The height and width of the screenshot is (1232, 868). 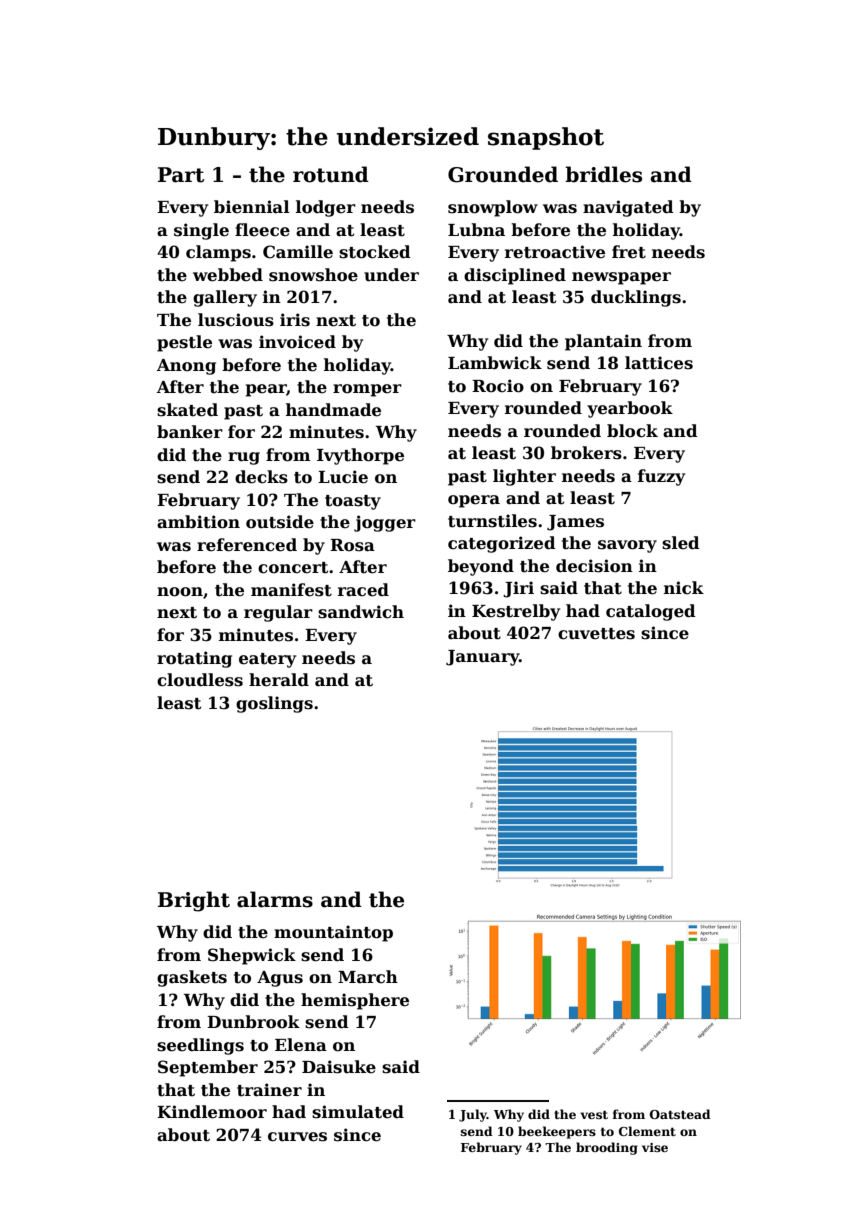 I want to click on romper, so click(x=367, y=390).
